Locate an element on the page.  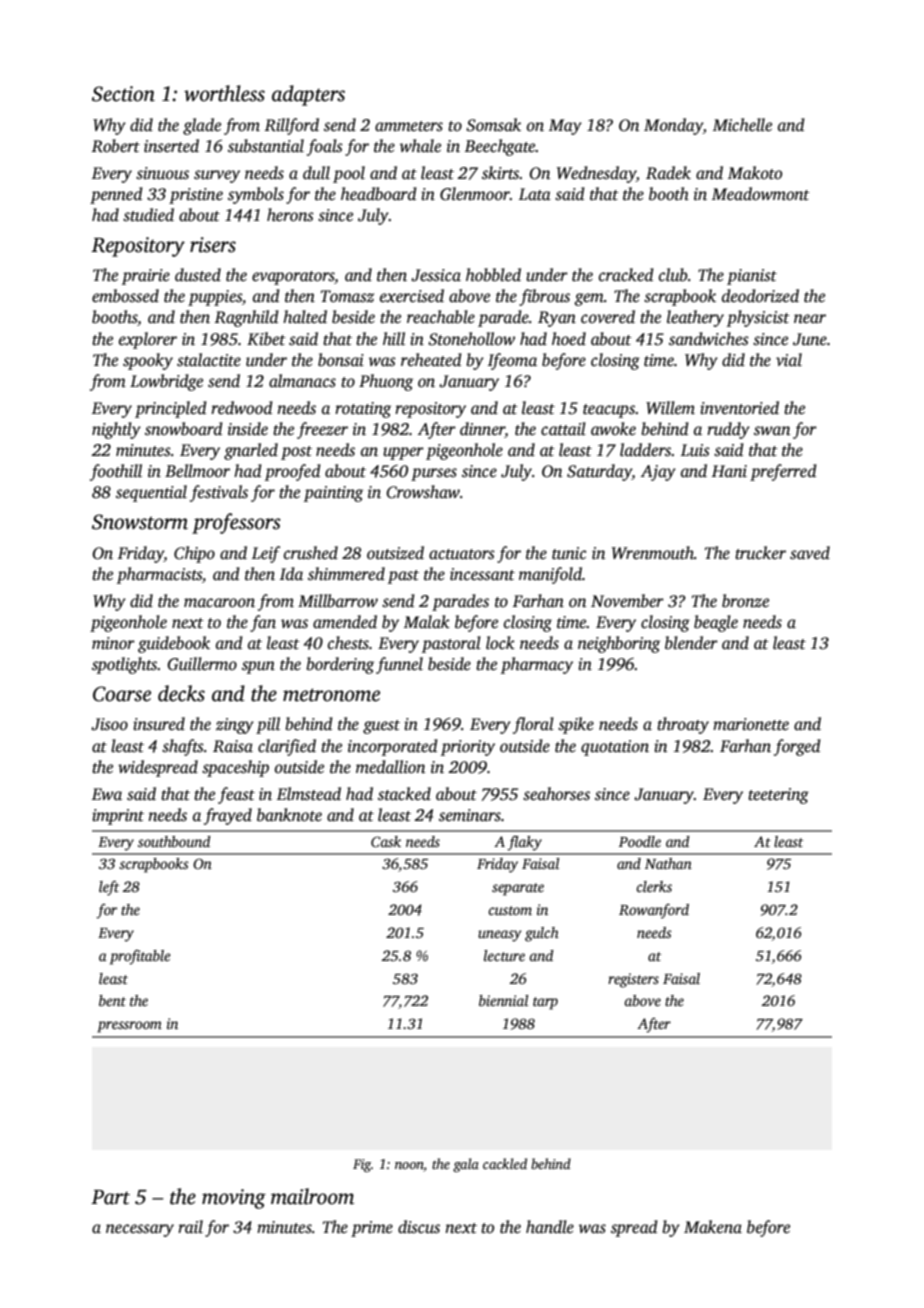
shafts is located at coordinates (183, 747).
